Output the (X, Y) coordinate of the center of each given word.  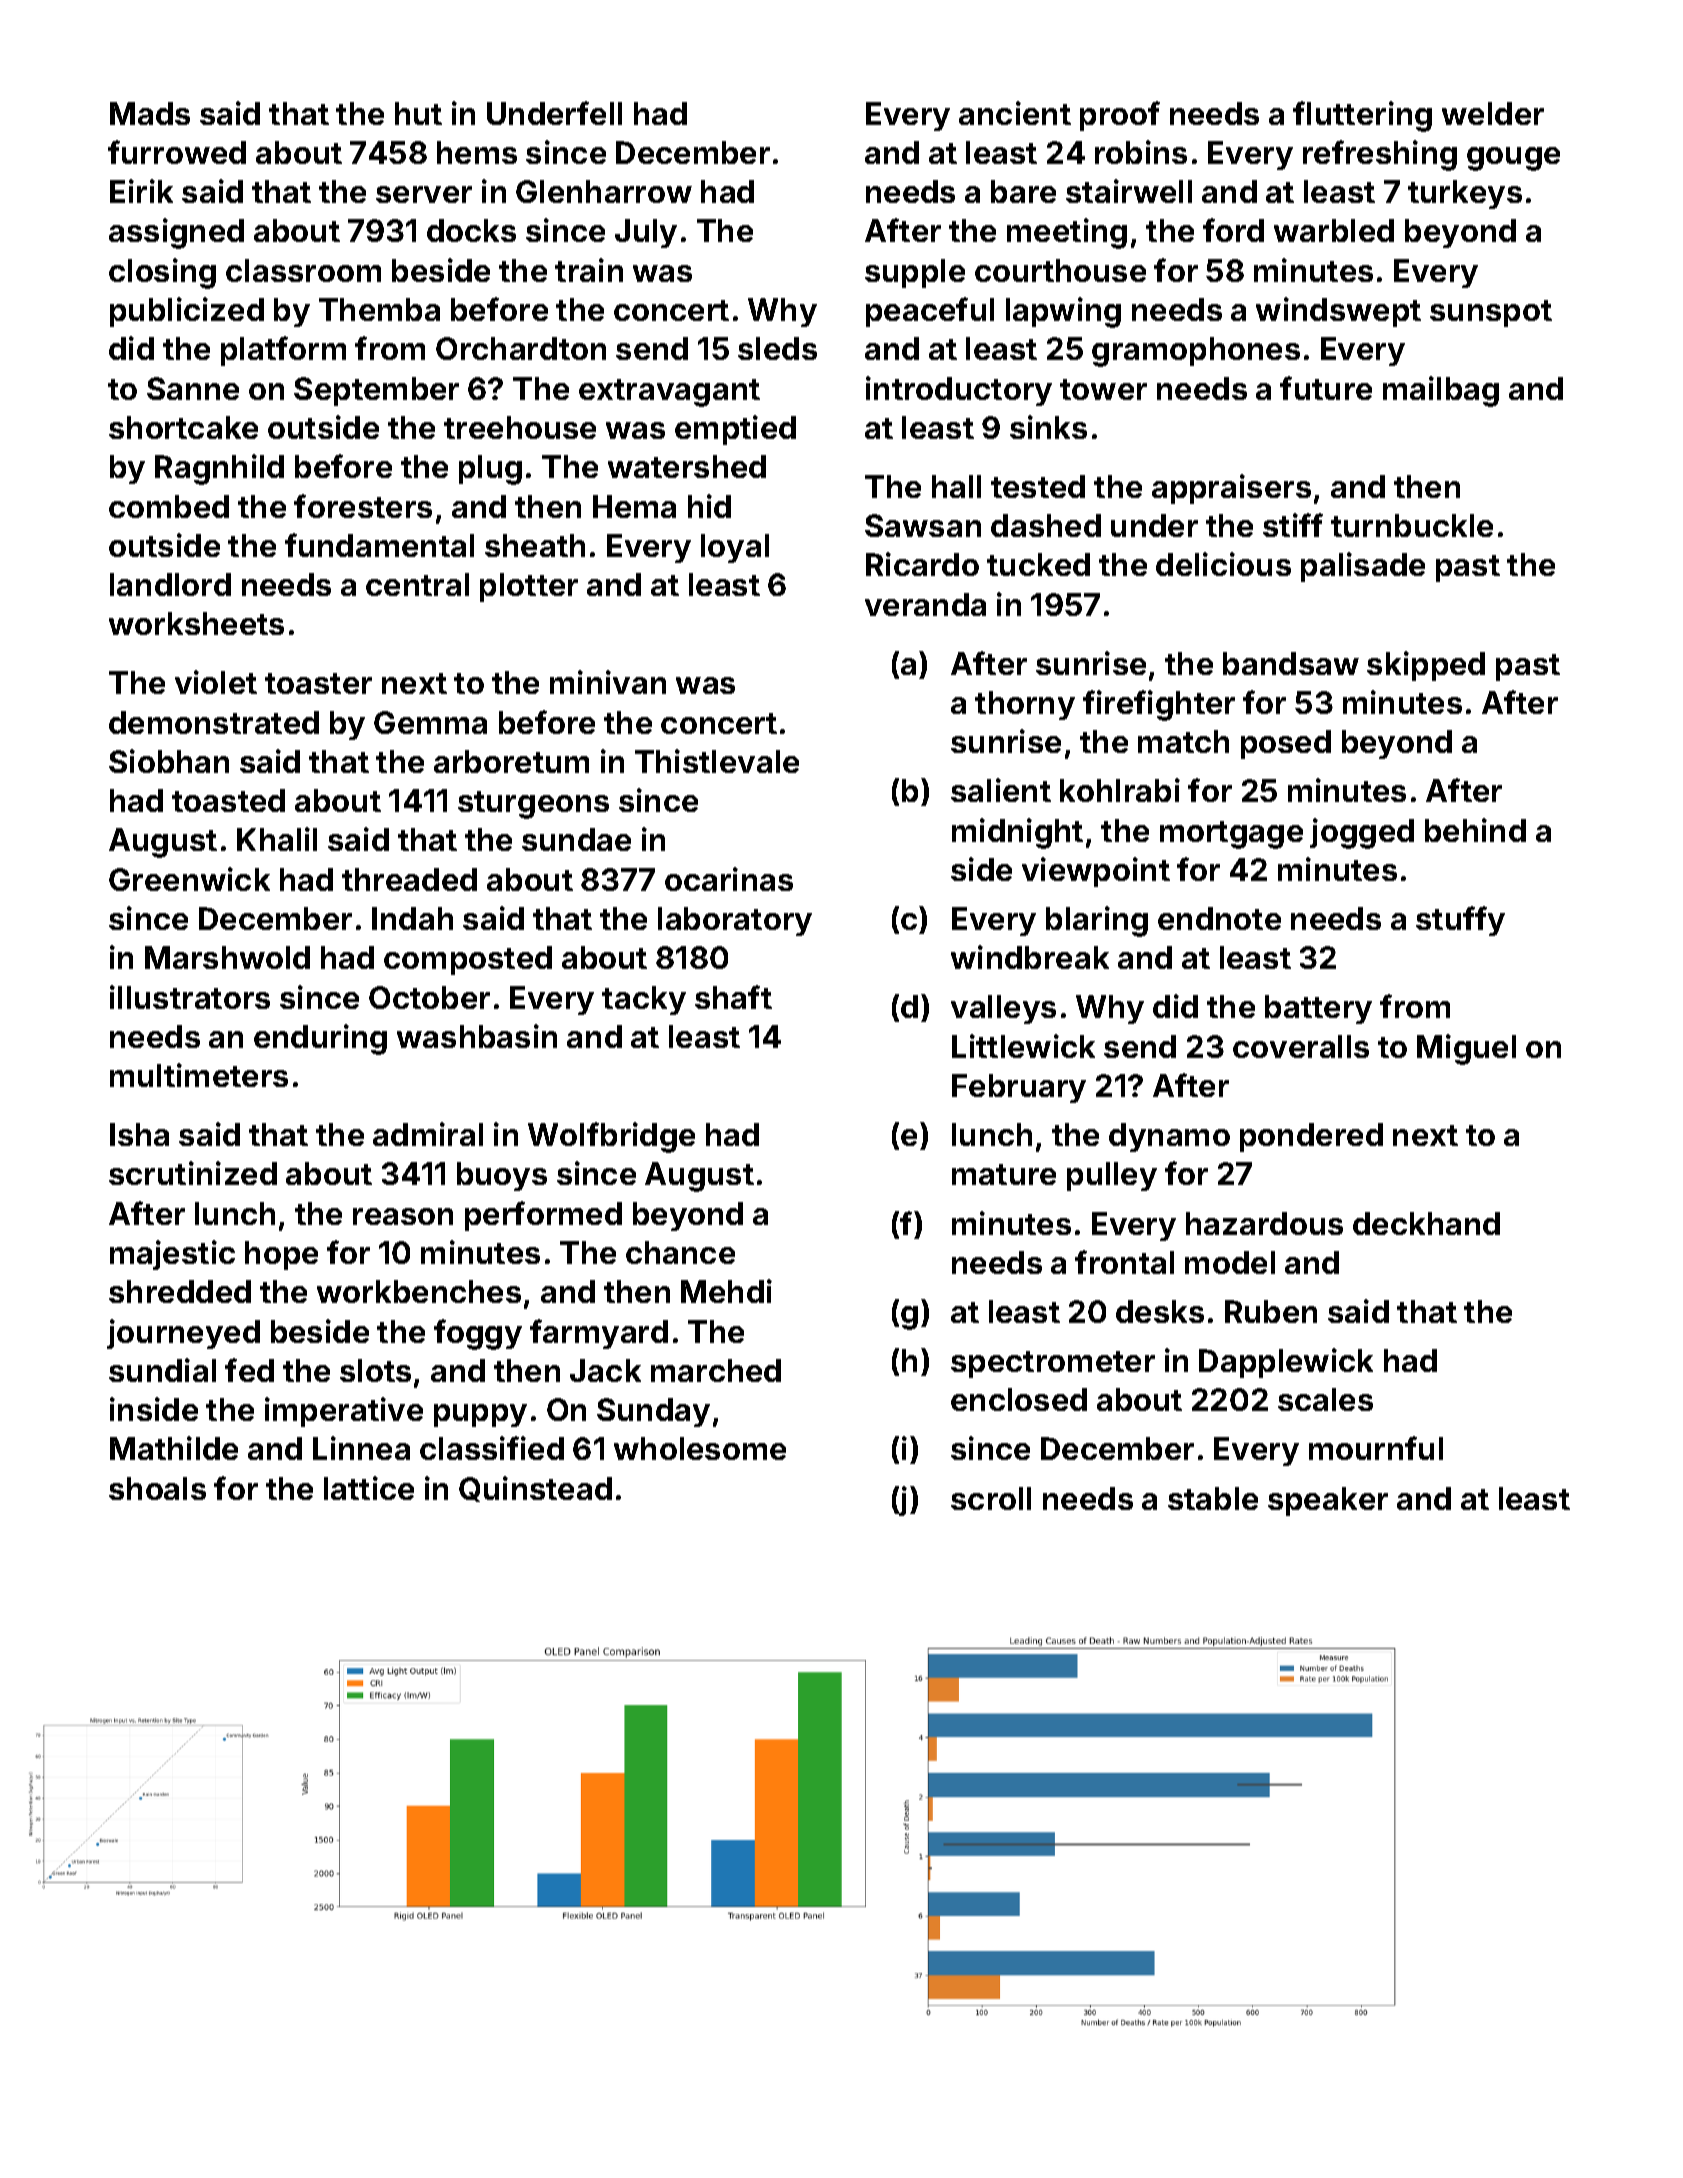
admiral (428, 1134)
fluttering (1362, 116)
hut (418, 113)
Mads (150, 113)
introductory (959, 391)
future (1326, 388)
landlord (170, 584)
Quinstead (535, 1489)
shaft (733, 997)
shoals (157, 1488)
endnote (1219, 918)
